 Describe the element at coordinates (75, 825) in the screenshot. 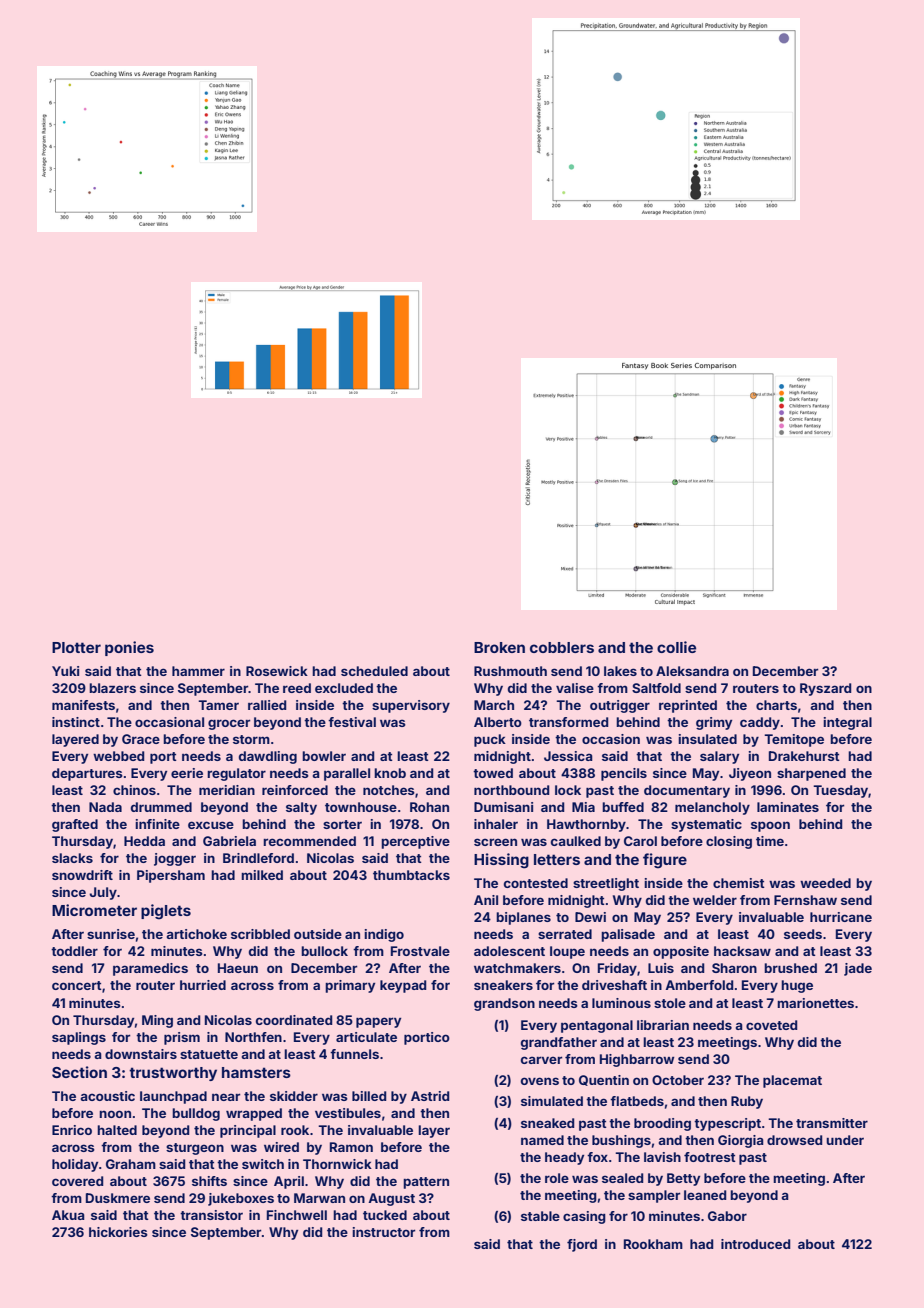

I see `grafted` at that location.
